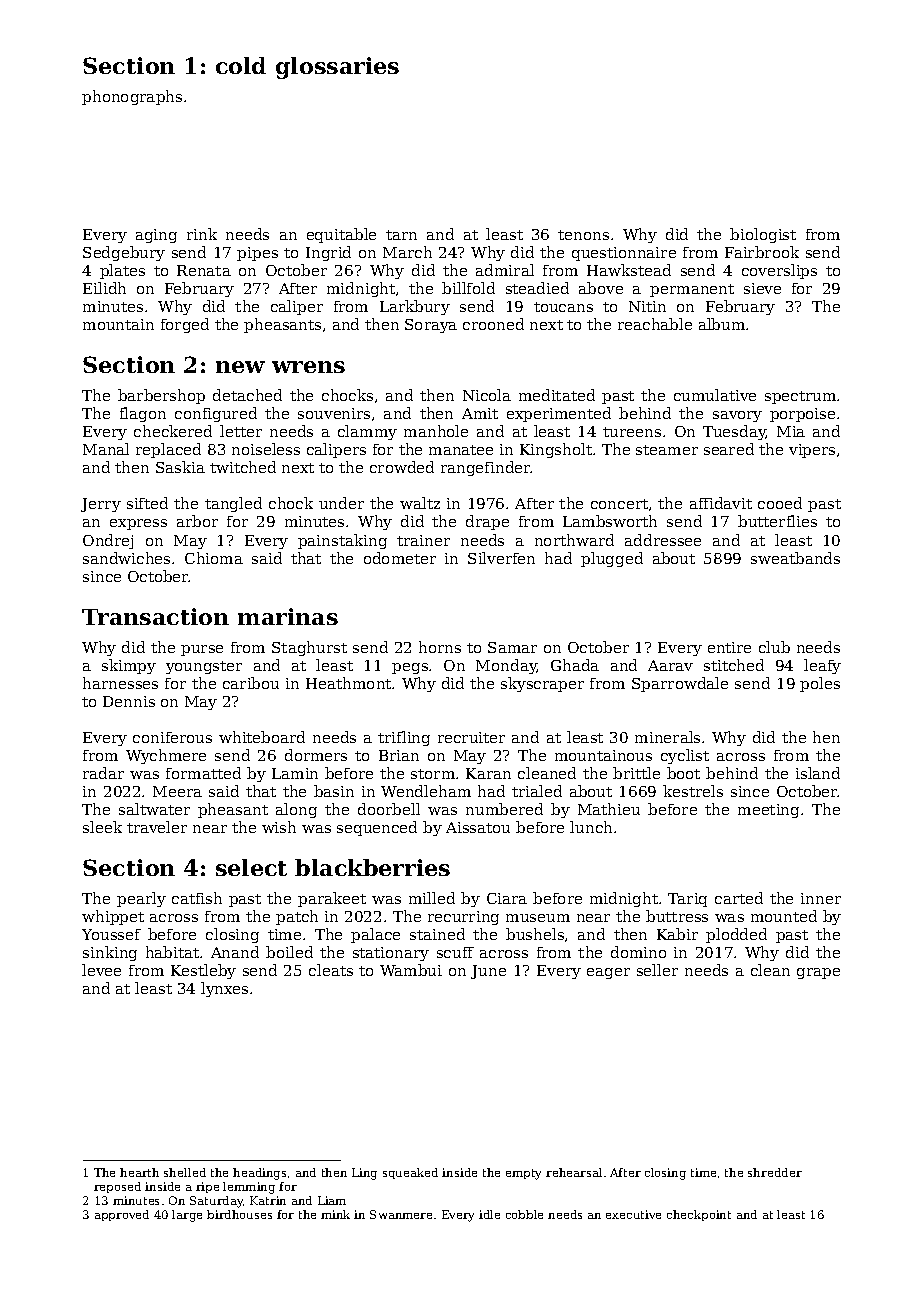  I want to click on habitat, so click(172, 952).
